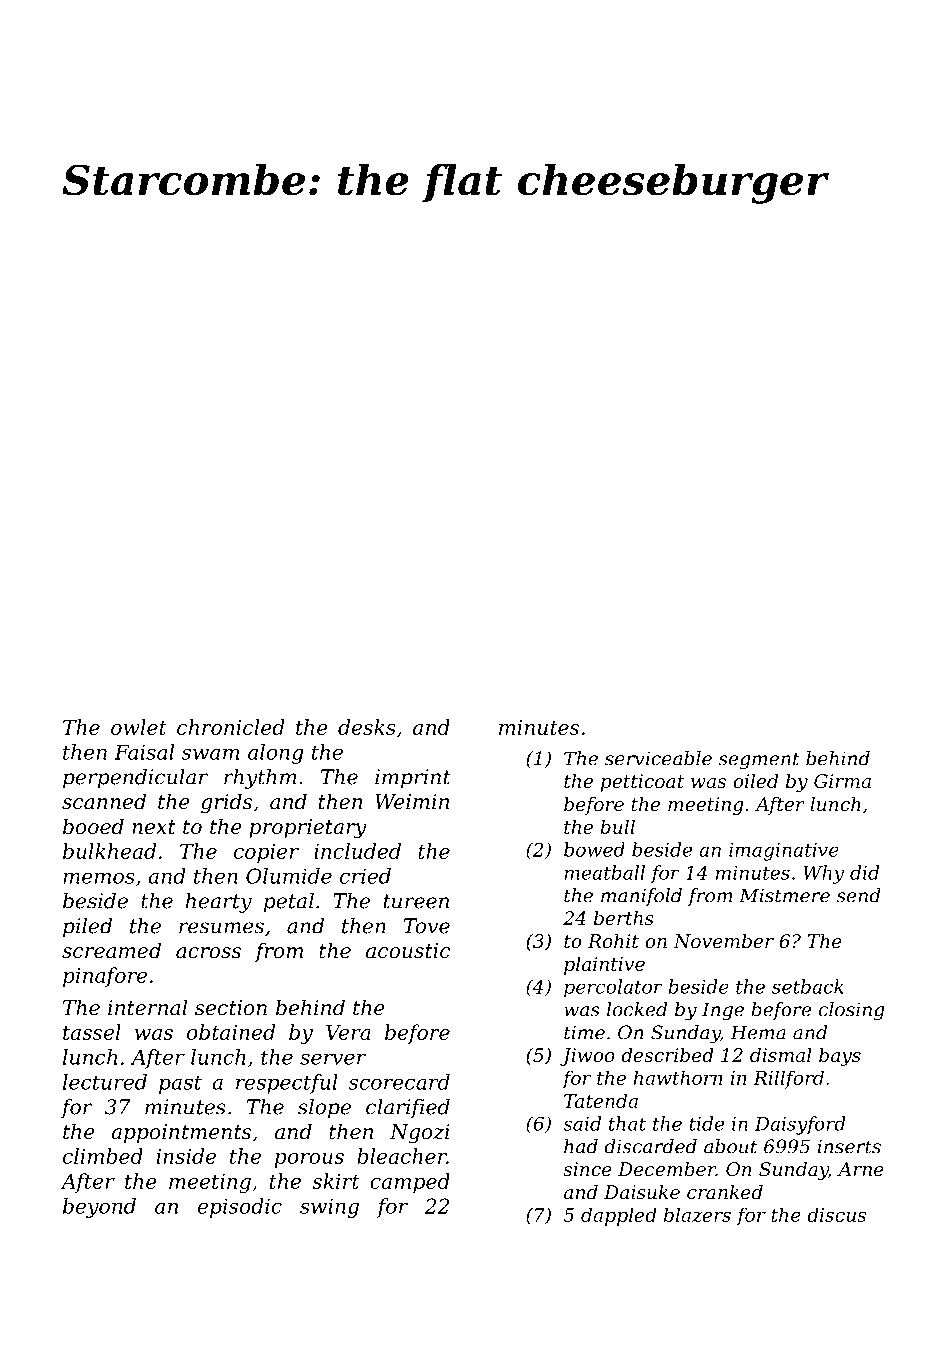  I want to click on chronicled, so click(231, 727).
